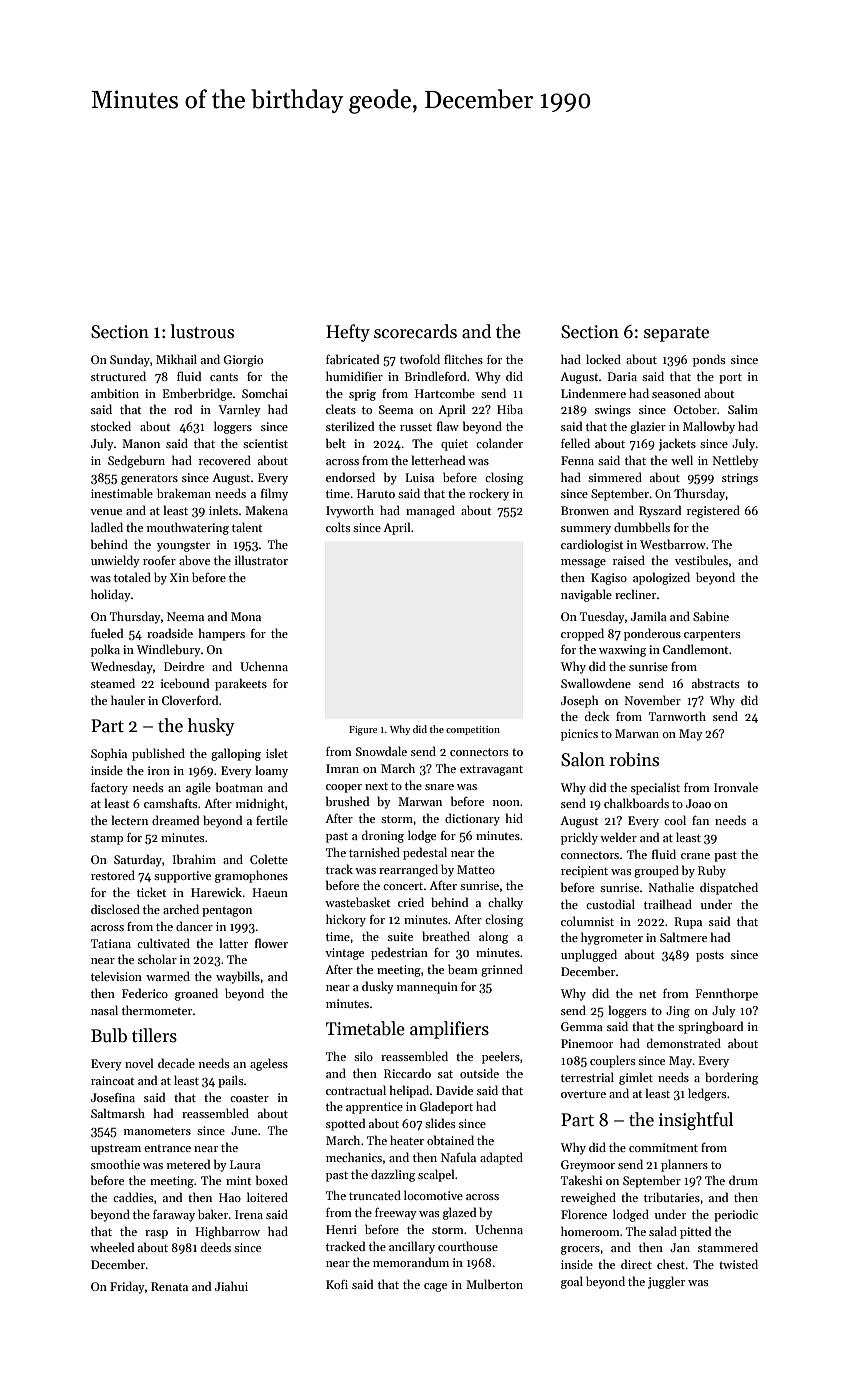  What do you see at coordinates (169, 1286) in the screenshot?
I see `Renata` at bounding box center [169, 1286].
